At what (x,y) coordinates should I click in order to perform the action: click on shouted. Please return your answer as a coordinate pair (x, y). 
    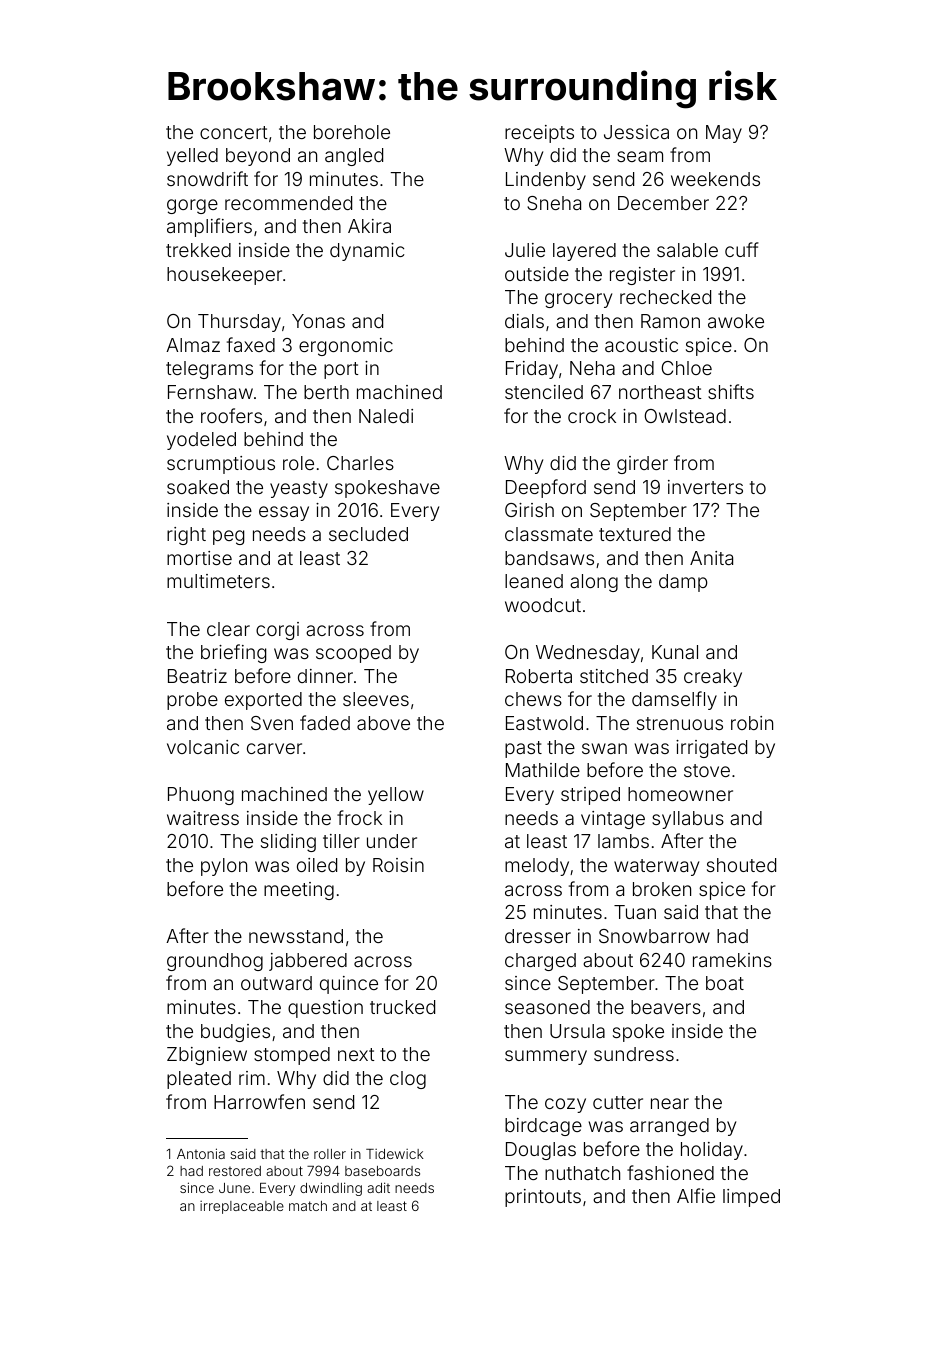
    Looking at the image, I should click on (741, 865).
